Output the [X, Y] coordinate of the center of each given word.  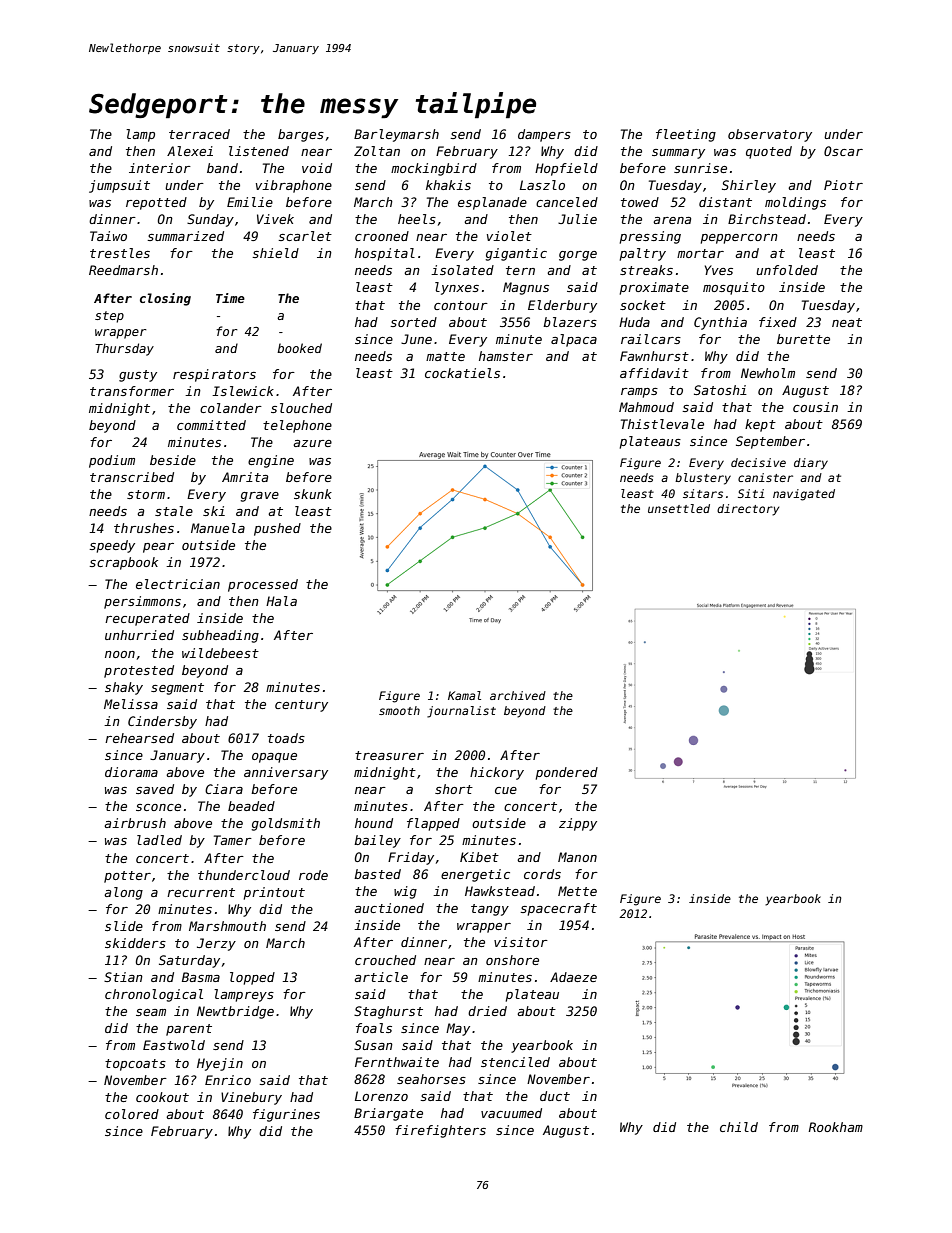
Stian [123, 977]
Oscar [843, 151]
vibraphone [294, 186]
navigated [804, 495]
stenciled [515, 1062]
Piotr [843, 185]
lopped [252, 978]
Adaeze [573, 977]
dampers [544, 135]
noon [120, 654]
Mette [577, 891]
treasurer [389, 755]
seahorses [431, 1079]
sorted [413, 322]
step [109, 317]
